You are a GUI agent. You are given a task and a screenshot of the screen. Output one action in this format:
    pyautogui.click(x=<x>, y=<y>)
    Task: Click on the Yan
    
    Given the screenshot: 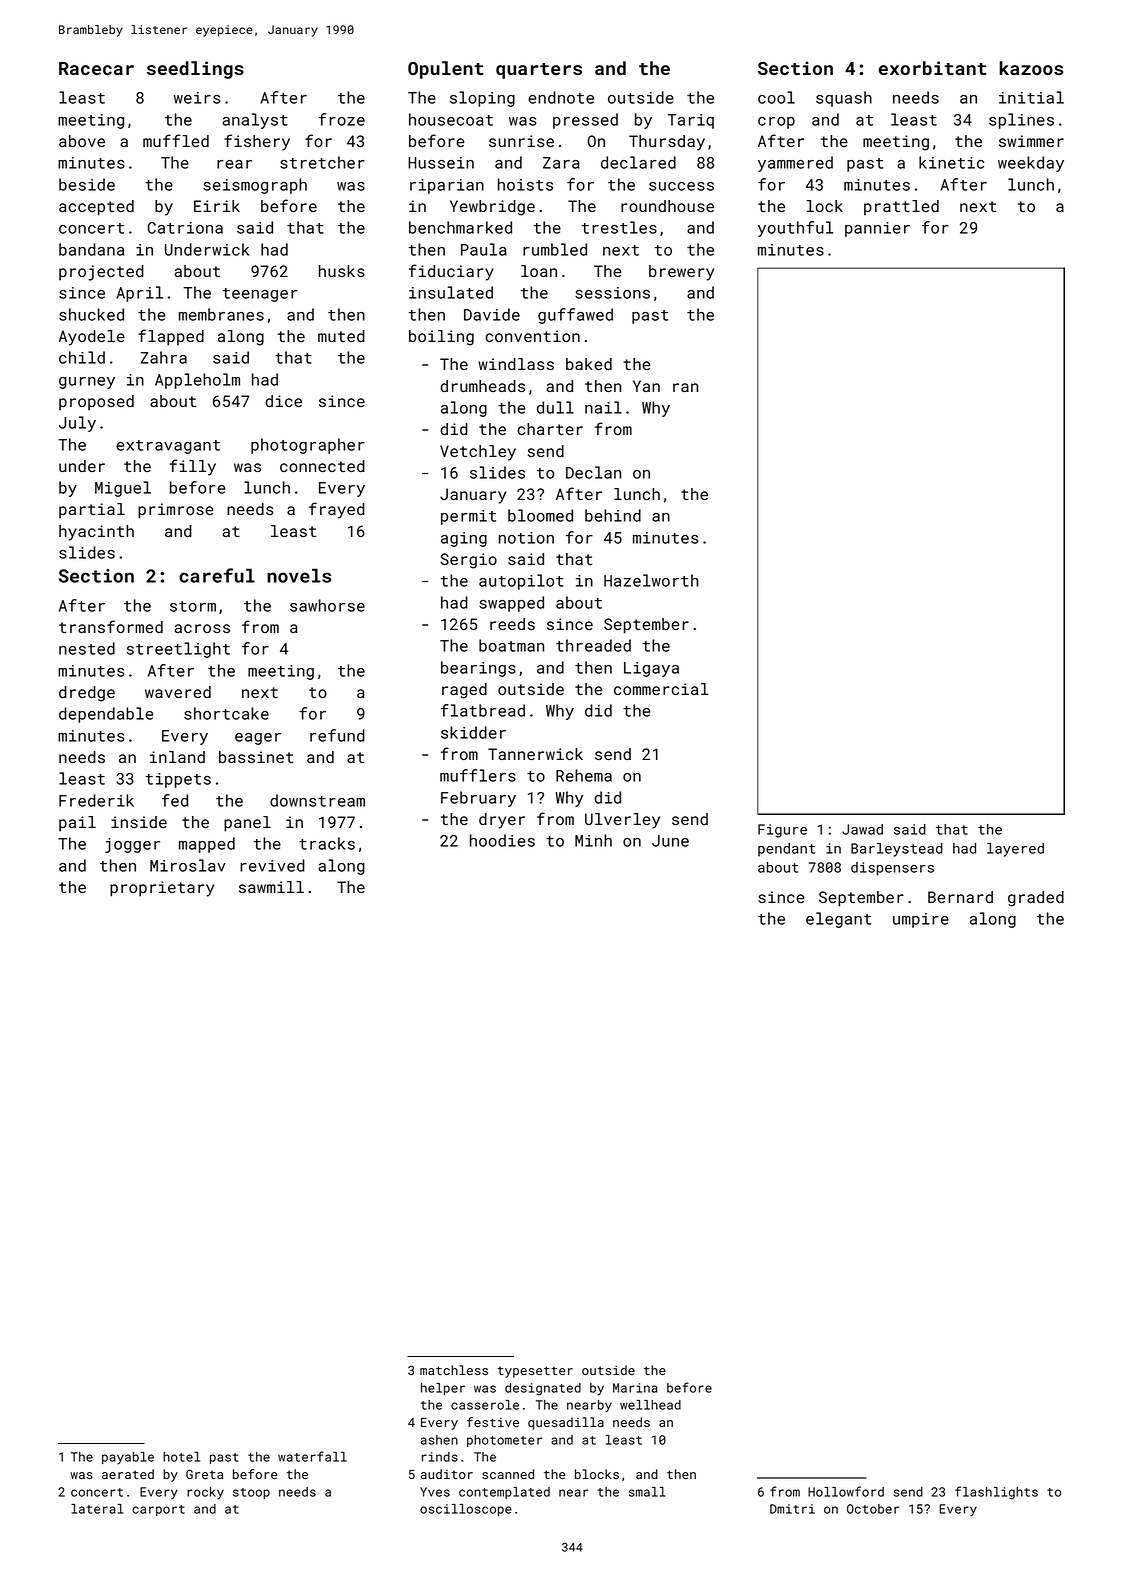 What is the action you would take?
    pyautogui.click(x=646, y=386)
